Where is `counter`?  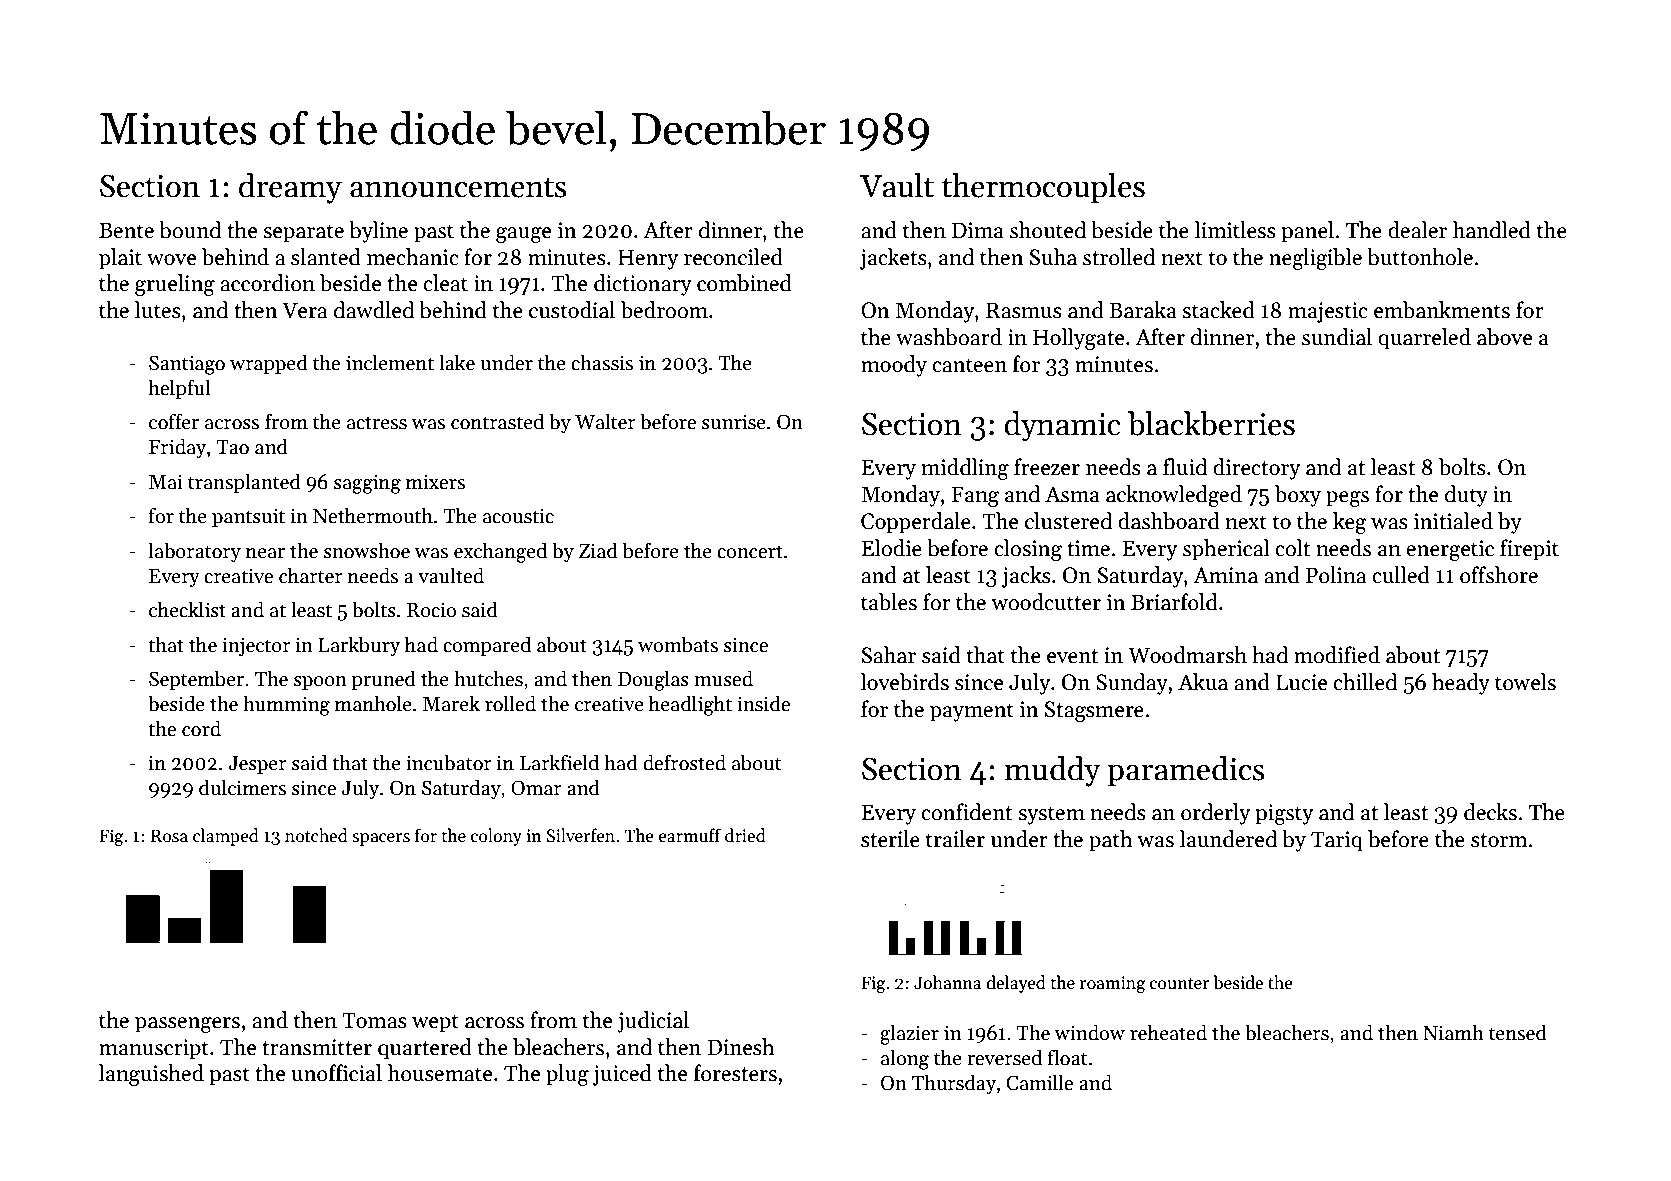
counter is located at coordinates (1180, 984).
